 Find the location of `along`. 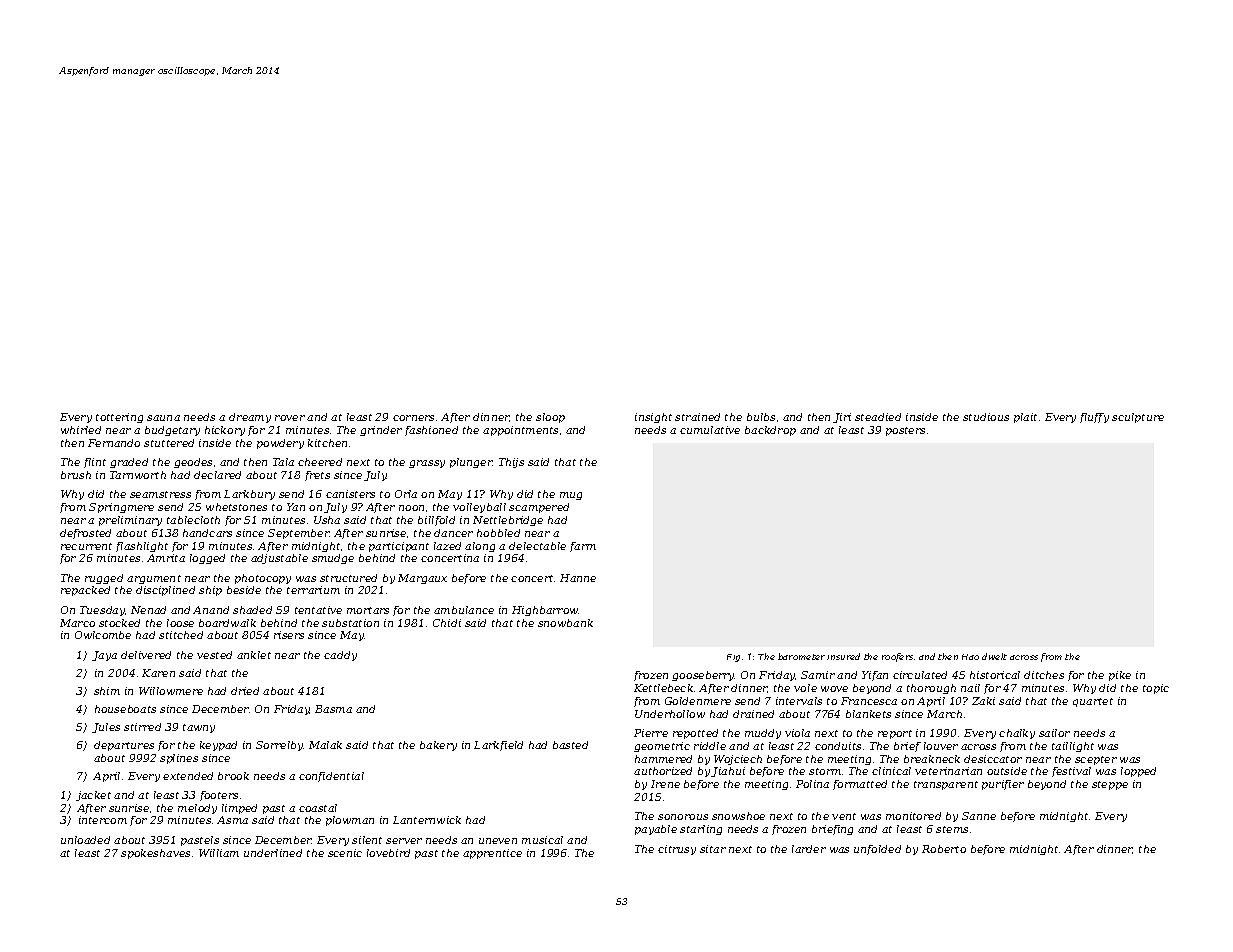

along is located at coordinates (480, 547).
